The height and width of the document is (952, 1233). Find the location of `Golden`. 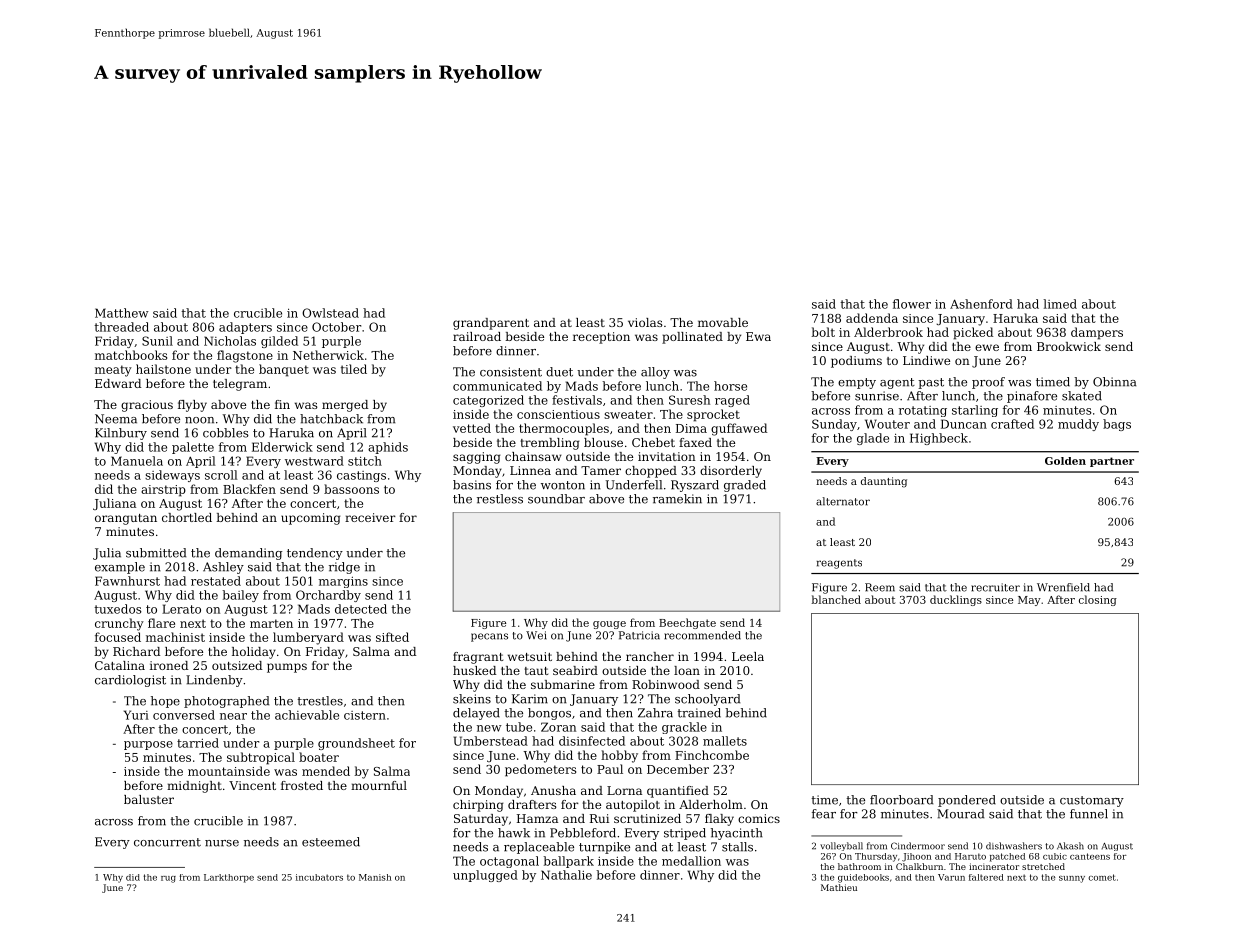

Golden is located at coordinates (1065, 461).
